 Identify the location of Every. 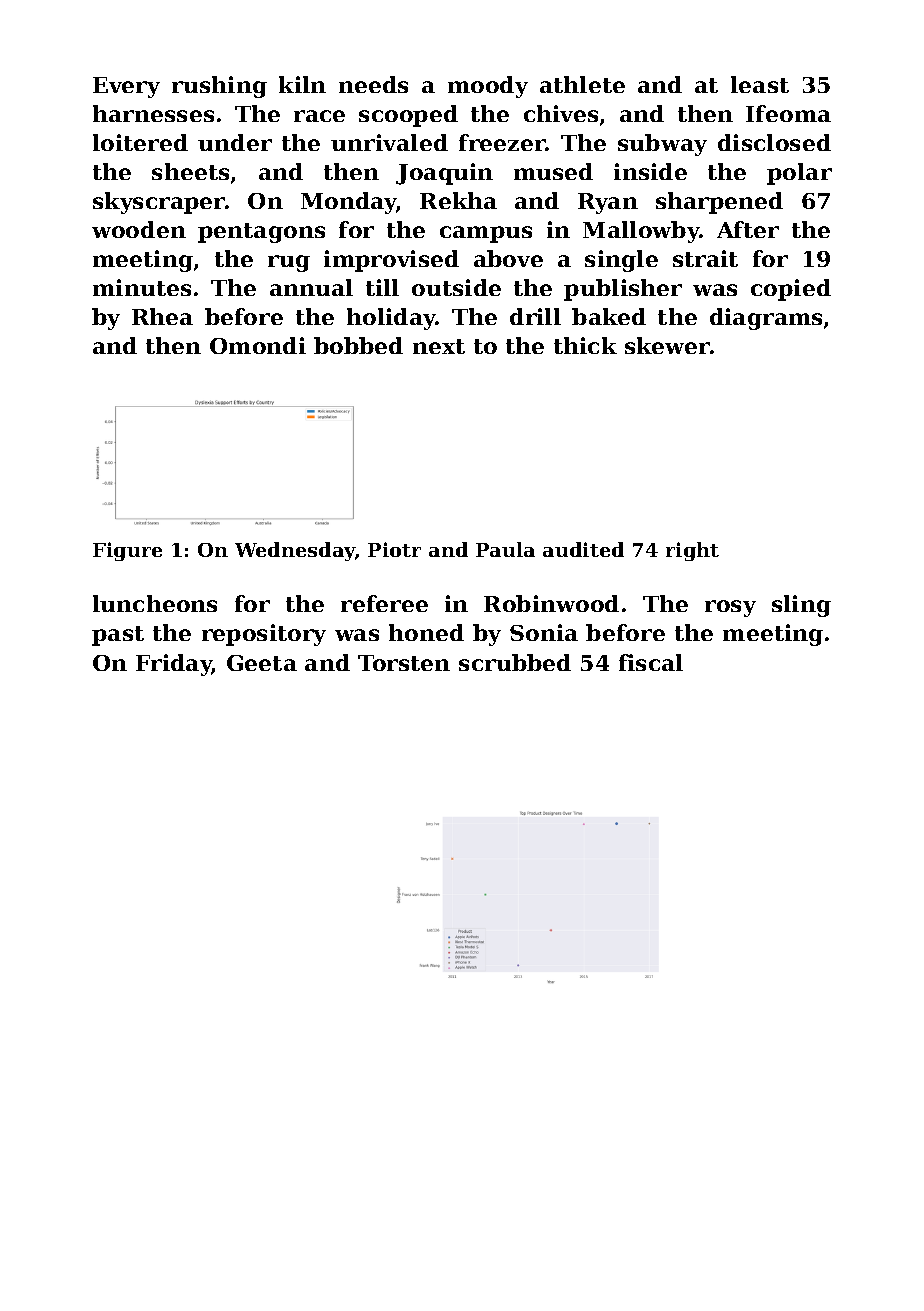
(126, 87).
